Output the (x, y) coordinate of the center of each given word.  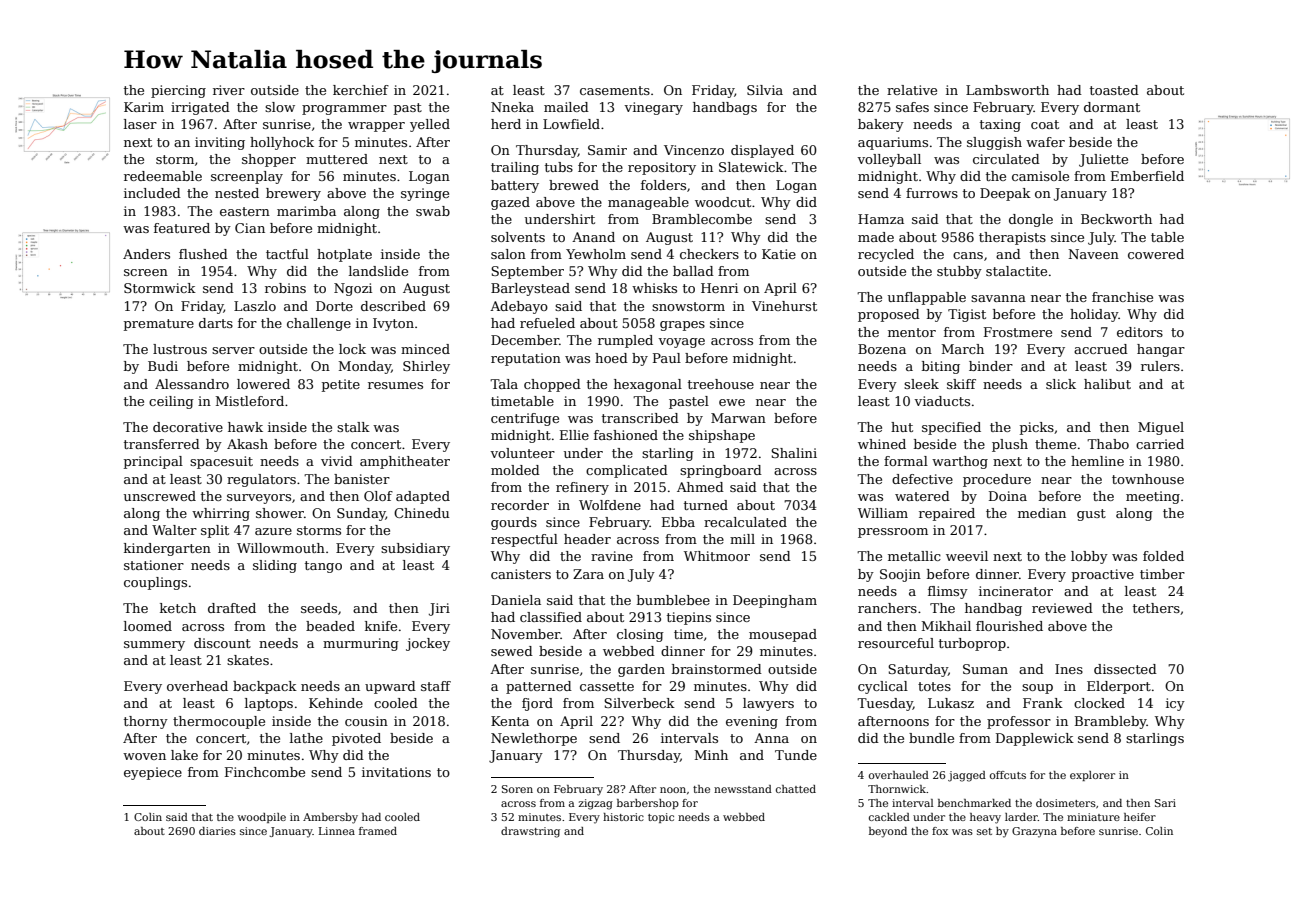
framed (378, 831)
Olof (378, 496)
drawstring (530, 832)
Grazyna (1034, 832)
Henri (719, 288)
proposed (889, 315)
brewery (293, 194)
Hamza (881, 219)
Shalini (794, 453)
